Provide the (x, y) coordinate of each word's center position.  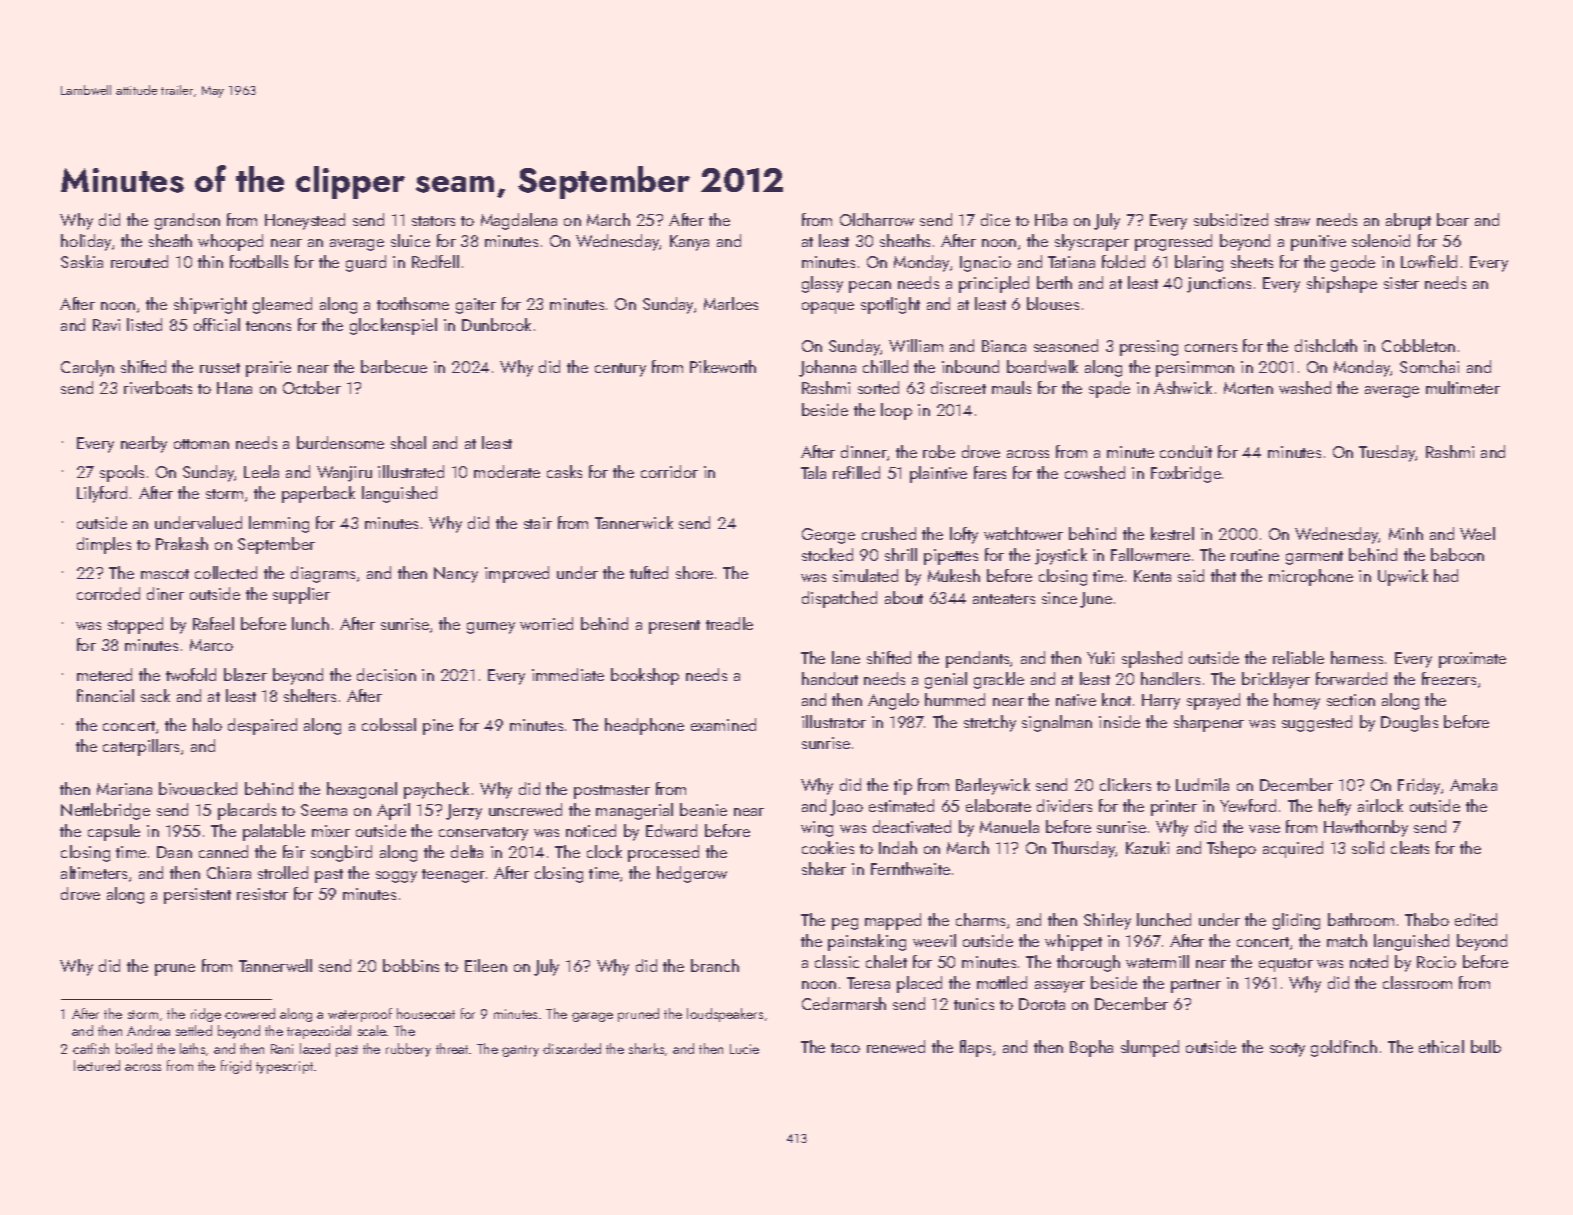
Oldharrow (877, 219)
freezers (1449, 678)
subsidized (1231, 219)
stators (433, 221)
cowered (250, 1013)
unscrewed (525, 809)
